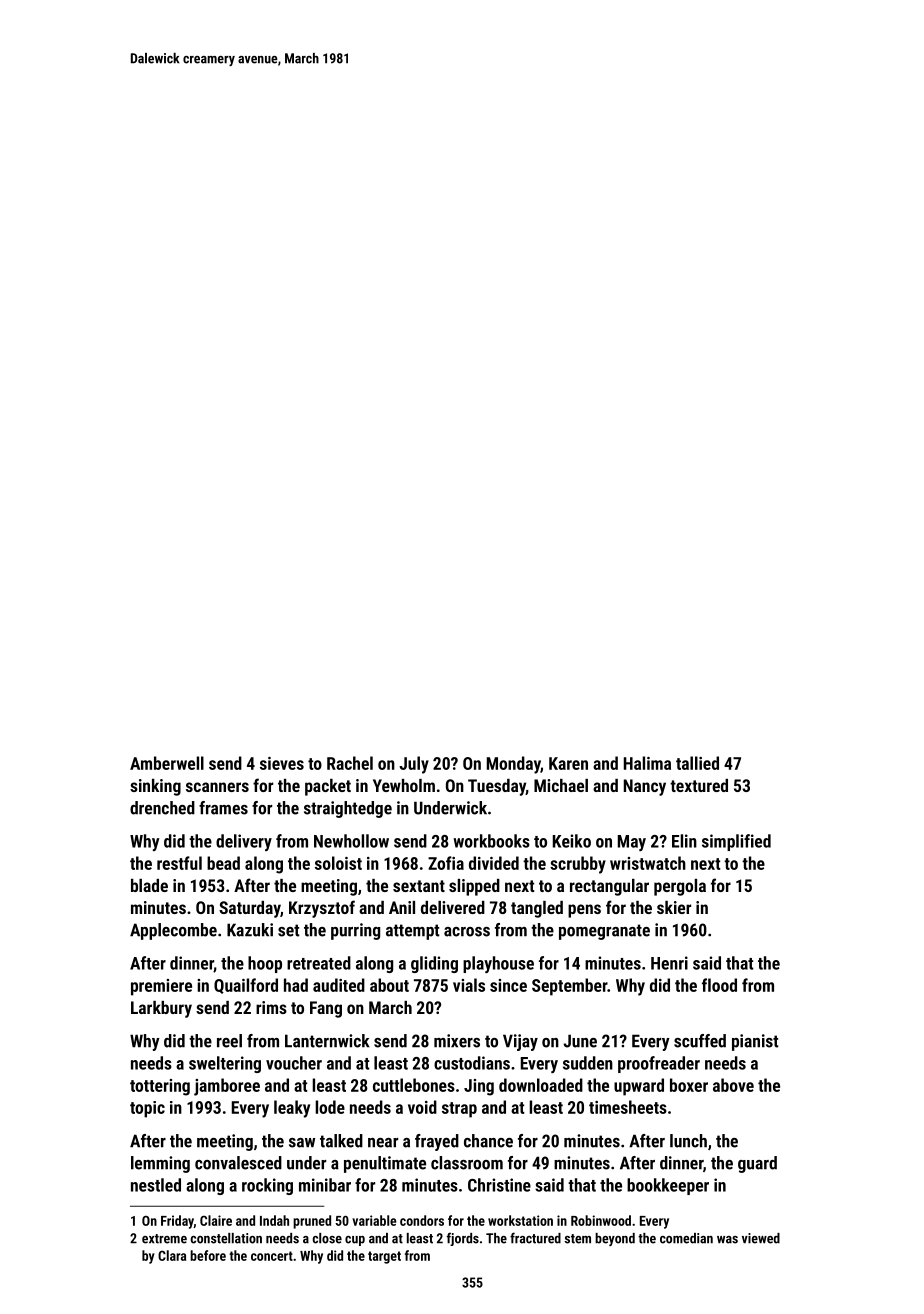 This screenshot has width=924, height=1314. I want to click on hoop, so click(265, 964).
